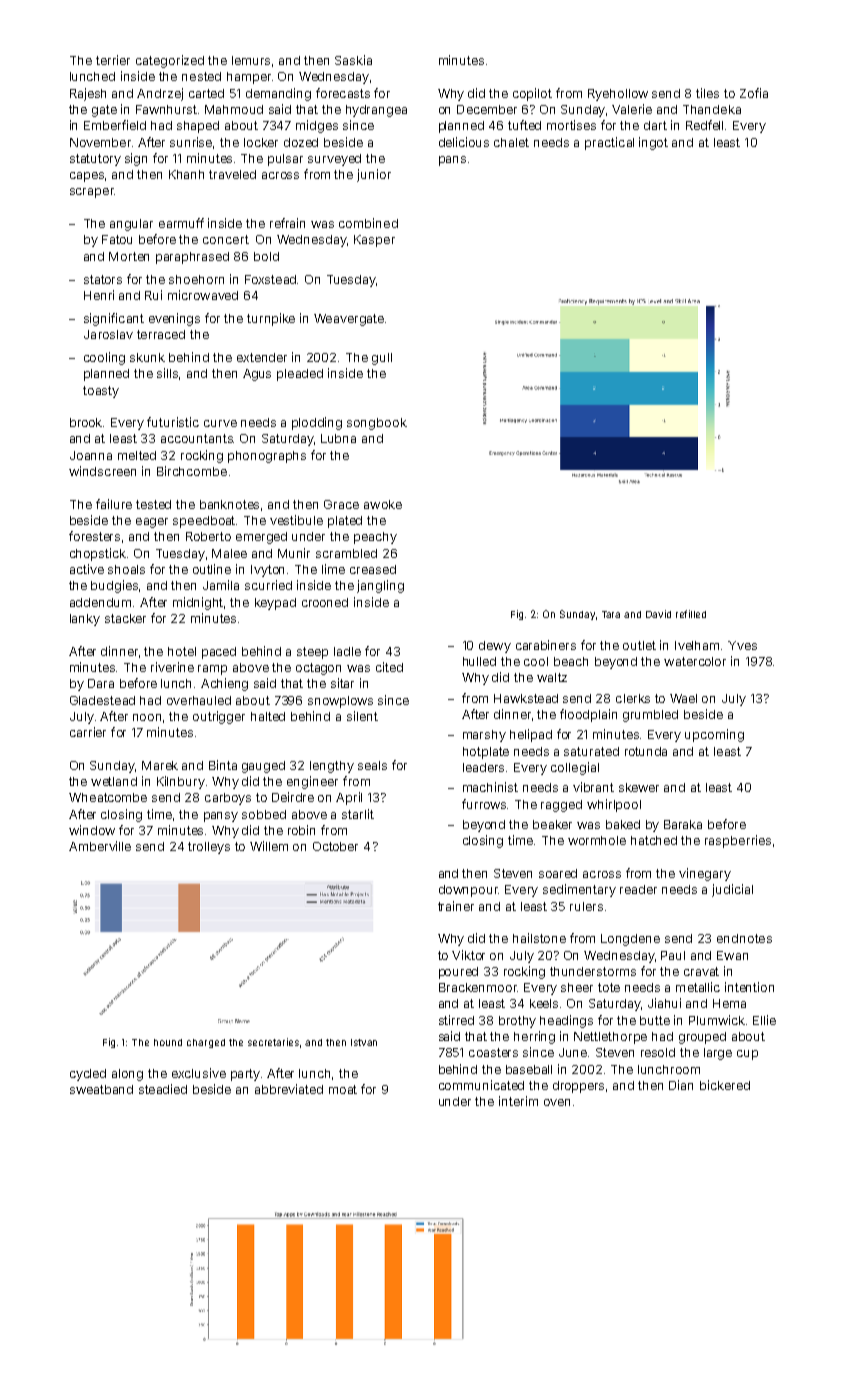  Describe the element at coordinates (88, 94) in the screenshot. I see `Rajesh` at that location.
